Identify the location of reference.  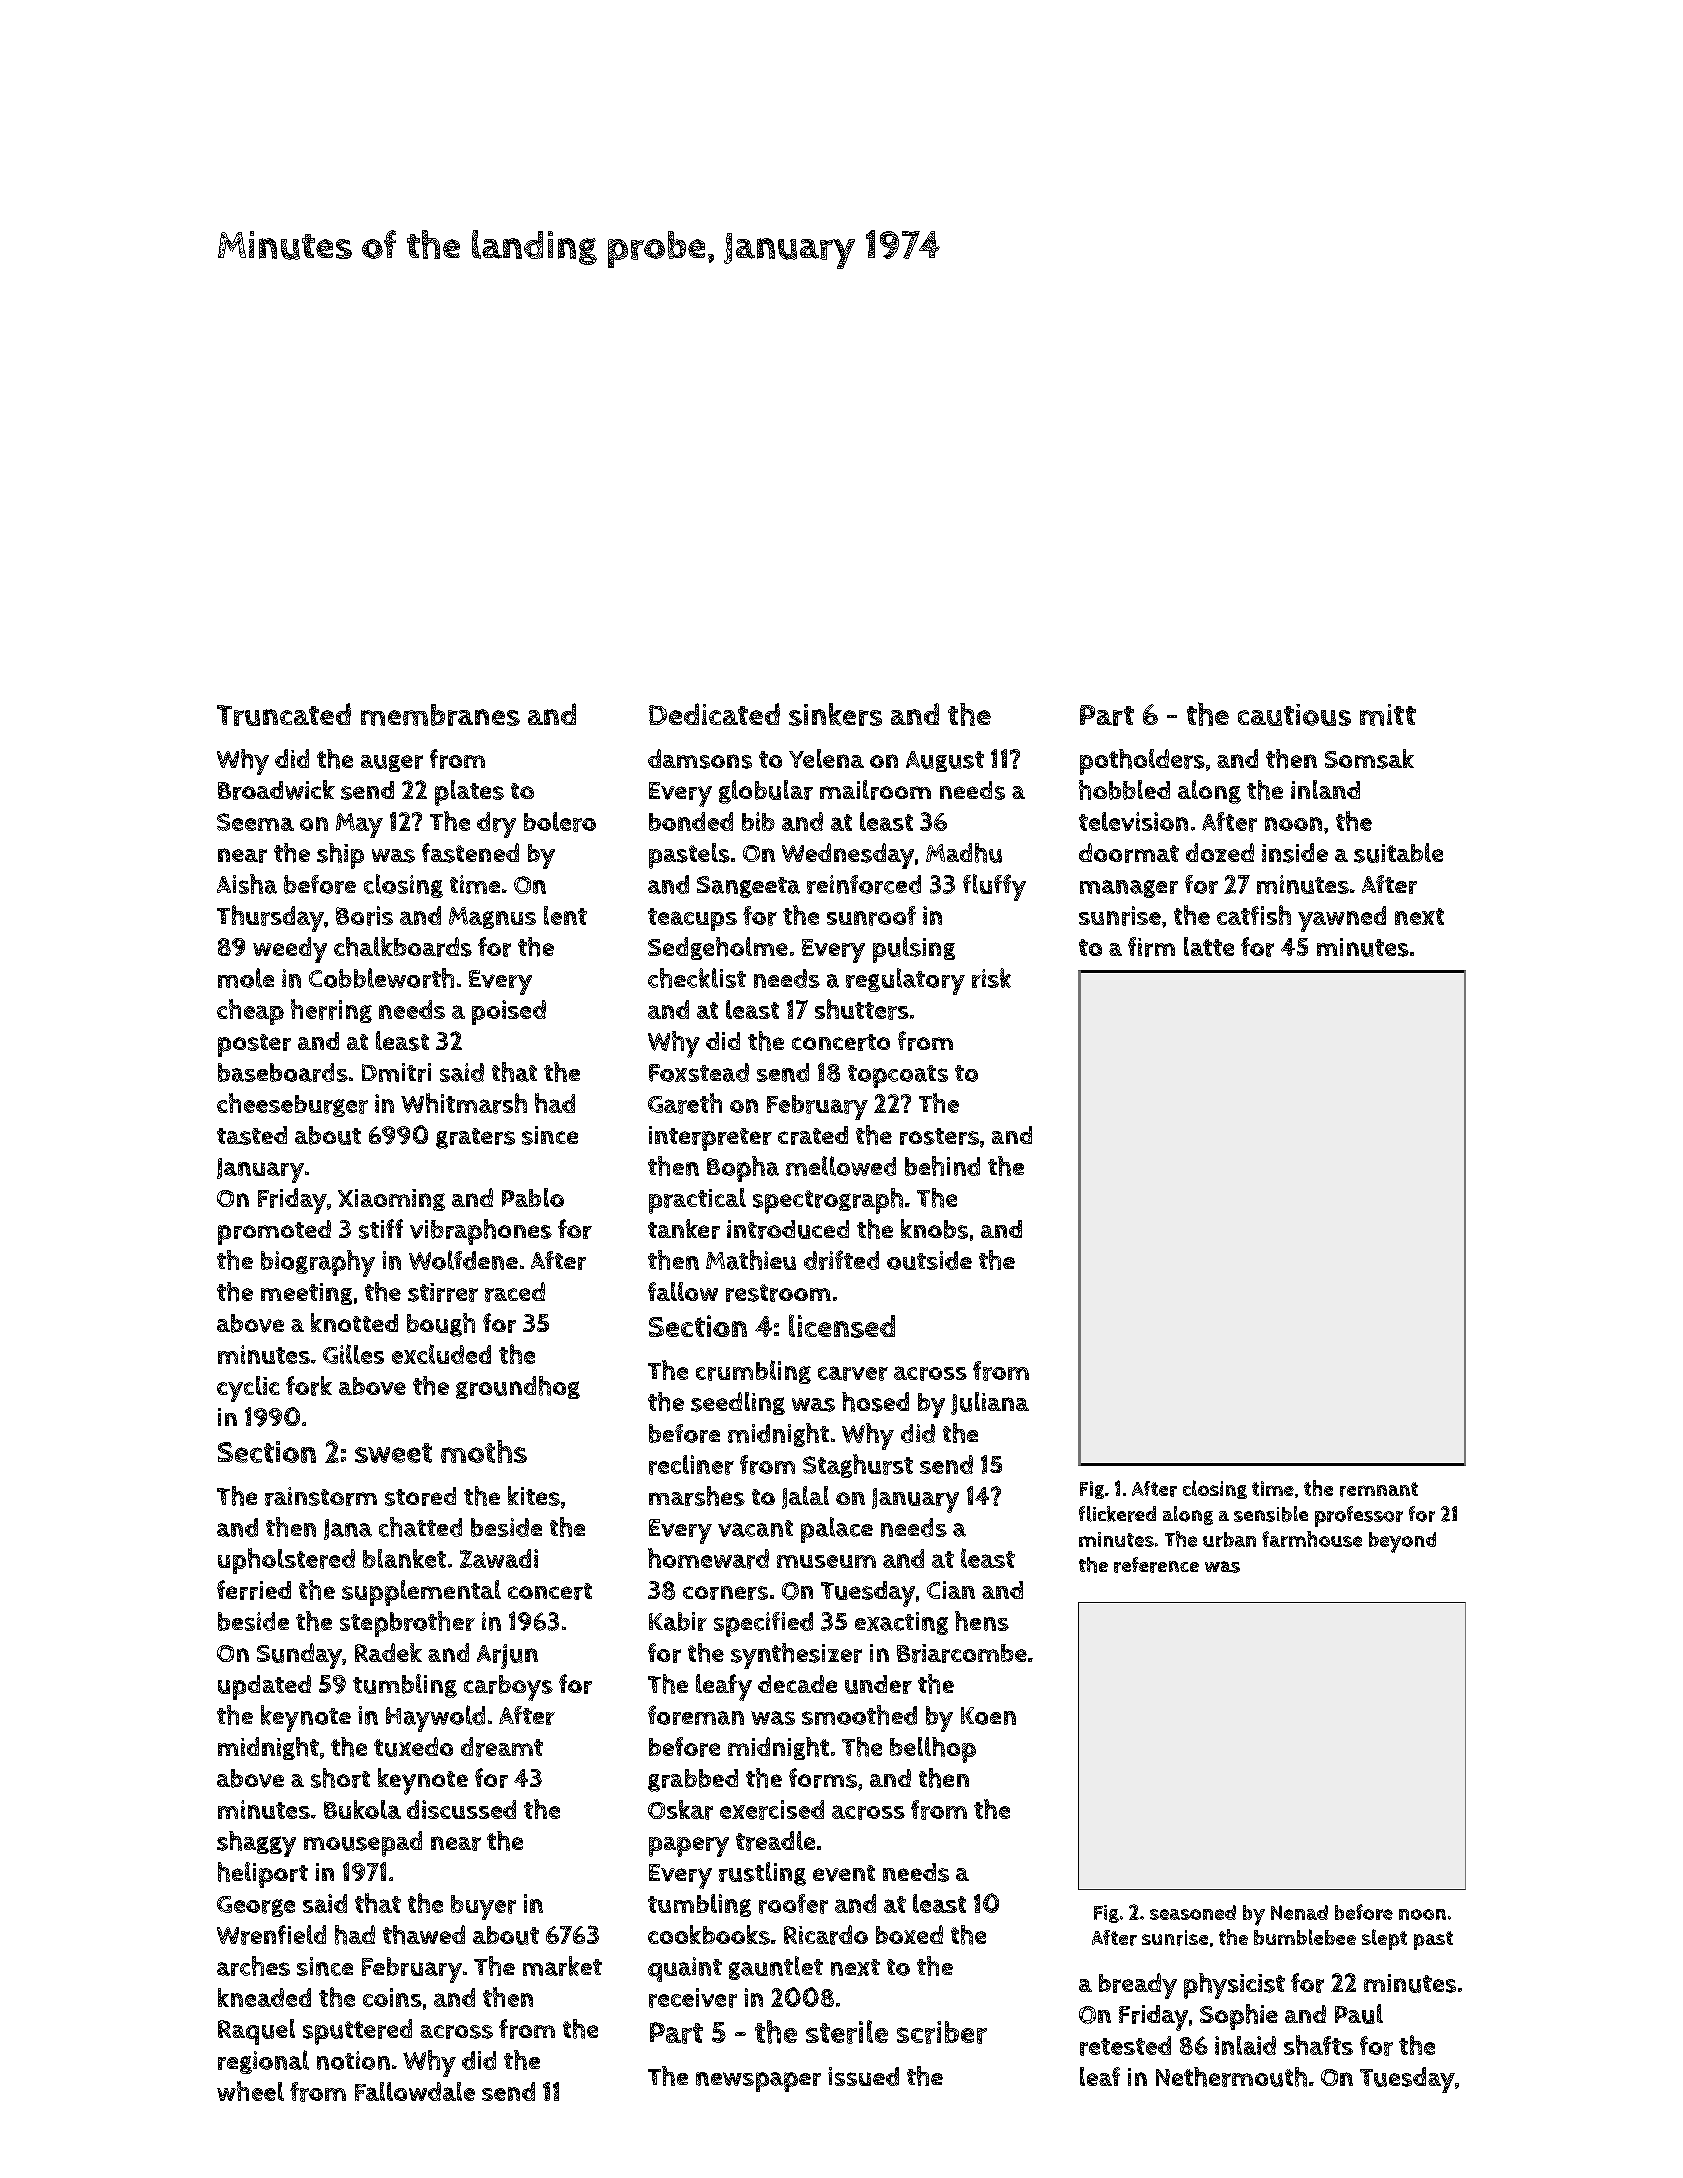
(1156, 1565).
